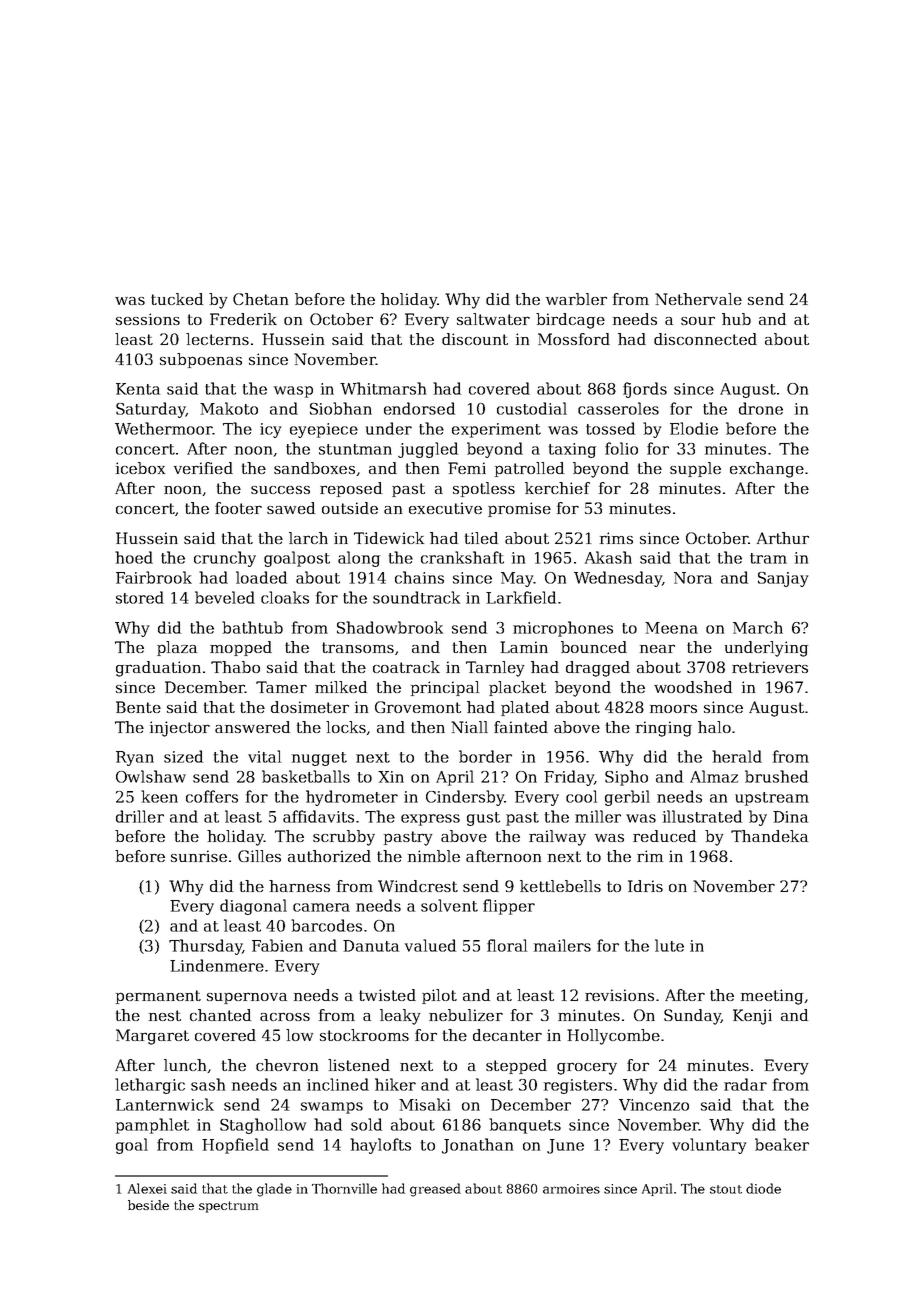 This document has width=924, height=1308. I want to click on plaza, so click(177, 648).
